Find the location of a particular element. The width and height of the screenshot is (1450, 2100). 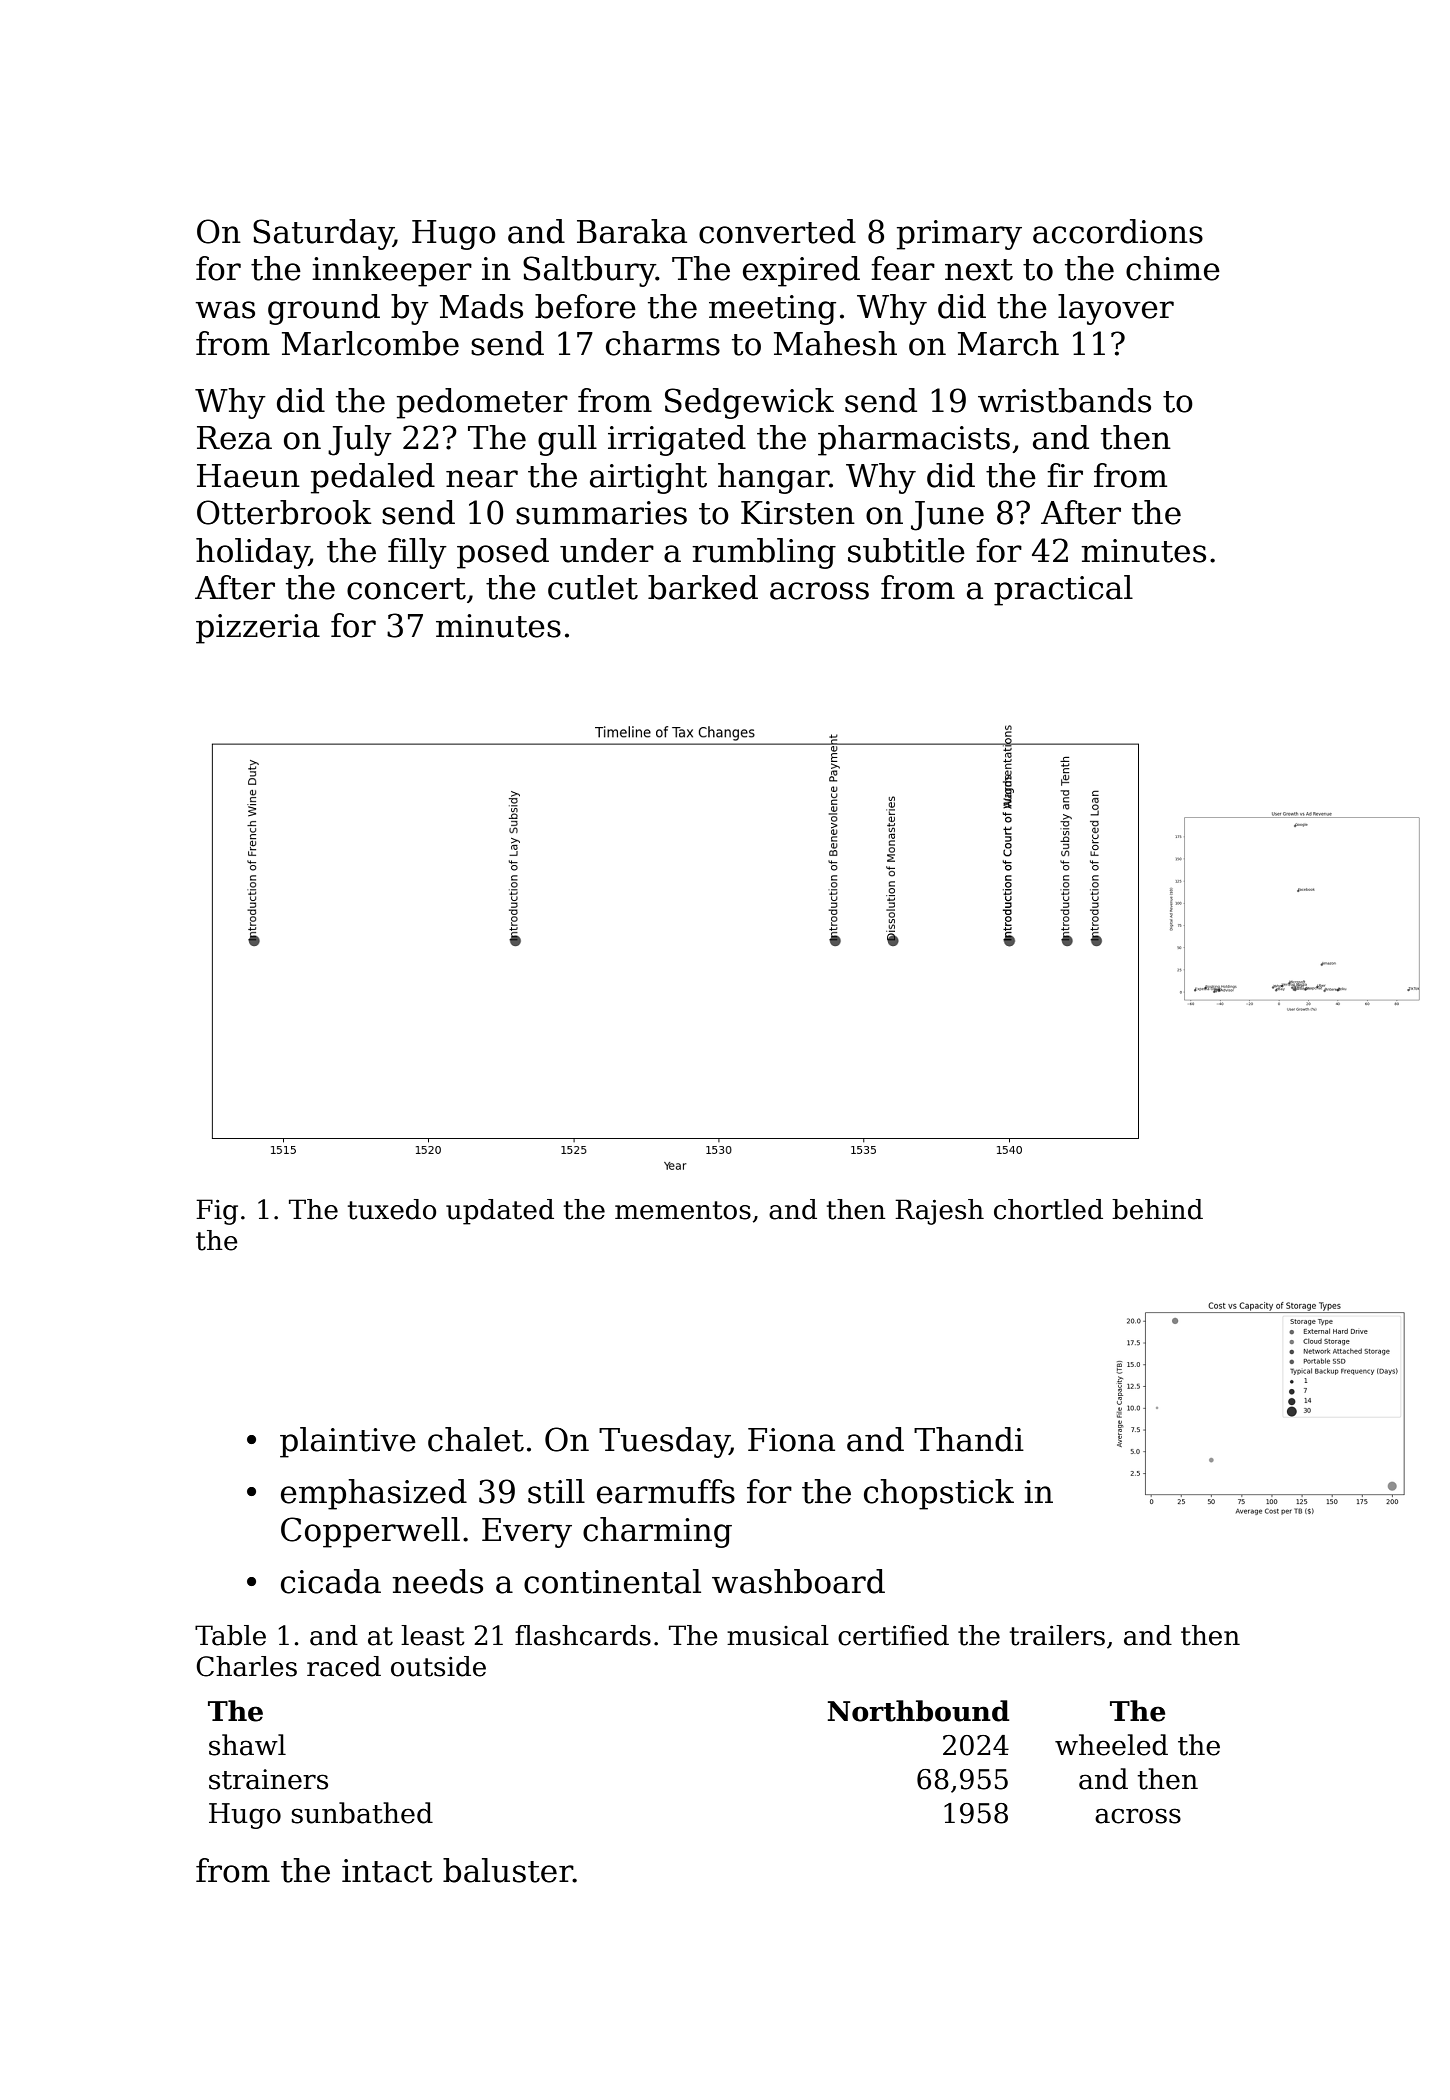

plaintive is located at coordinates (348, 1442).
